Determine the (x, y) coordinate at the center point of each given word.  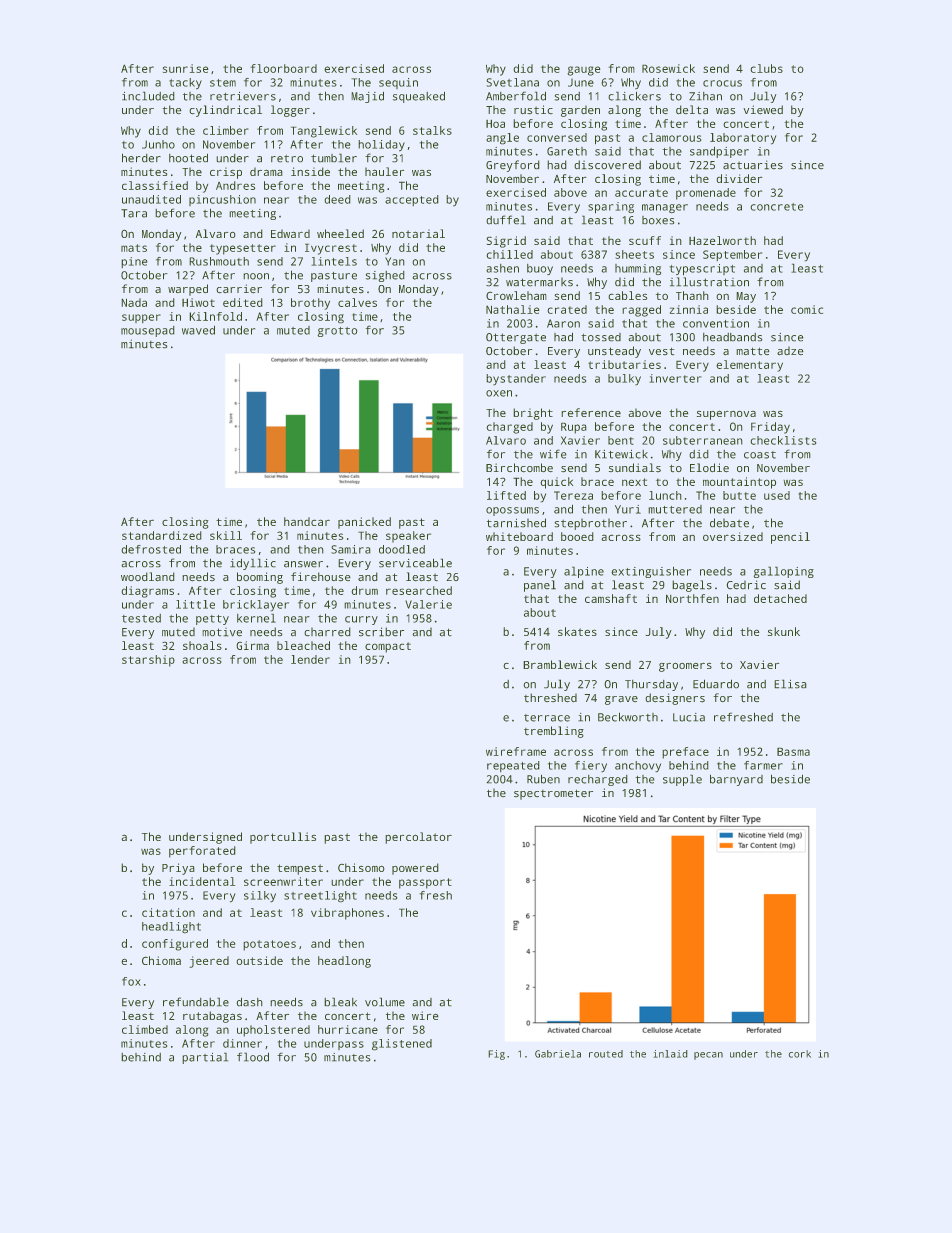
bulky (624, 380)
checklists (783, 440)
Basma (793, 751)
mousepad (148, 331)
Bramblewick (560, 664)
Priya (178, 869)
